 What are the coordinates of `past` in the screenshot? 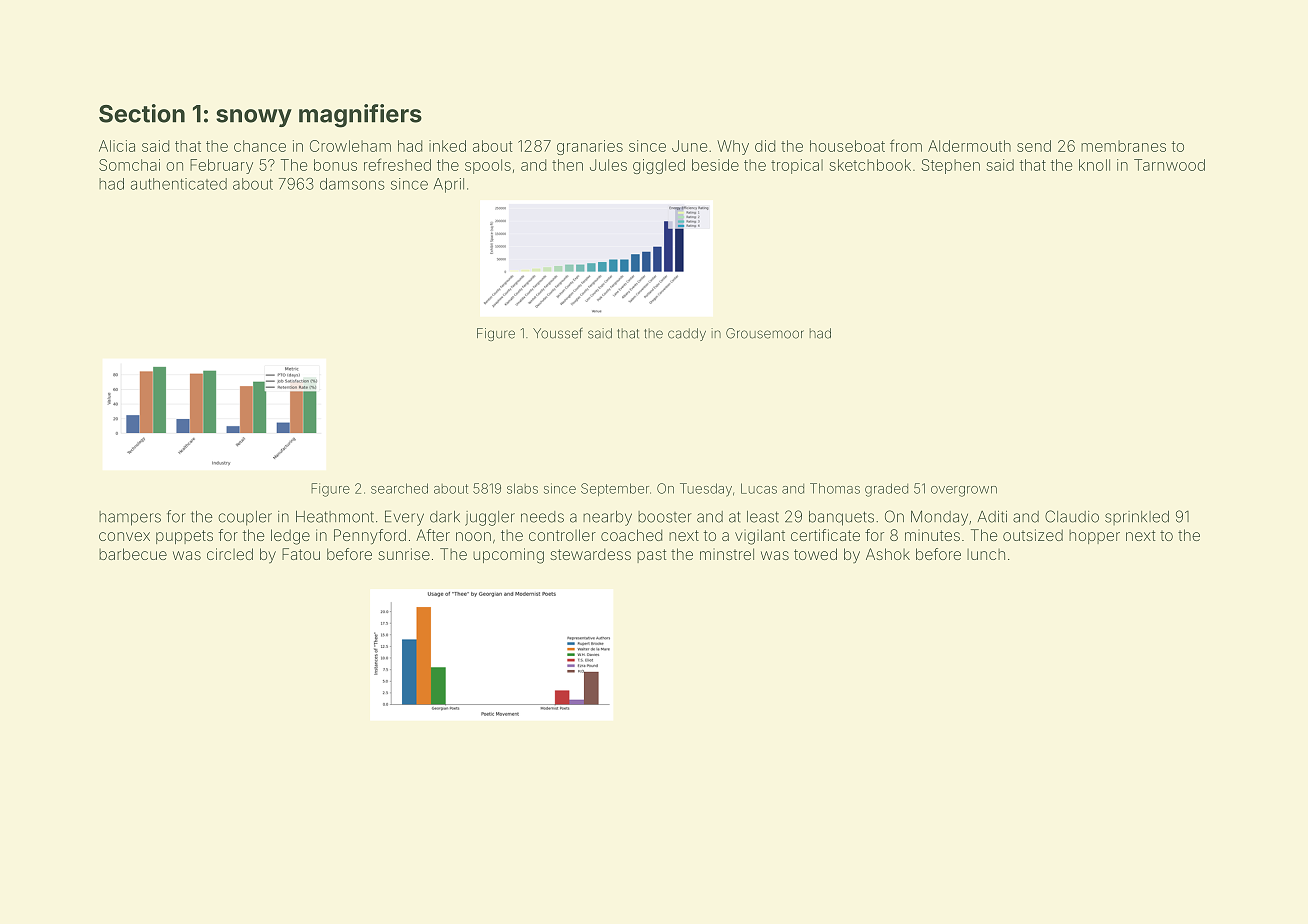 It's located at (652, 556).
